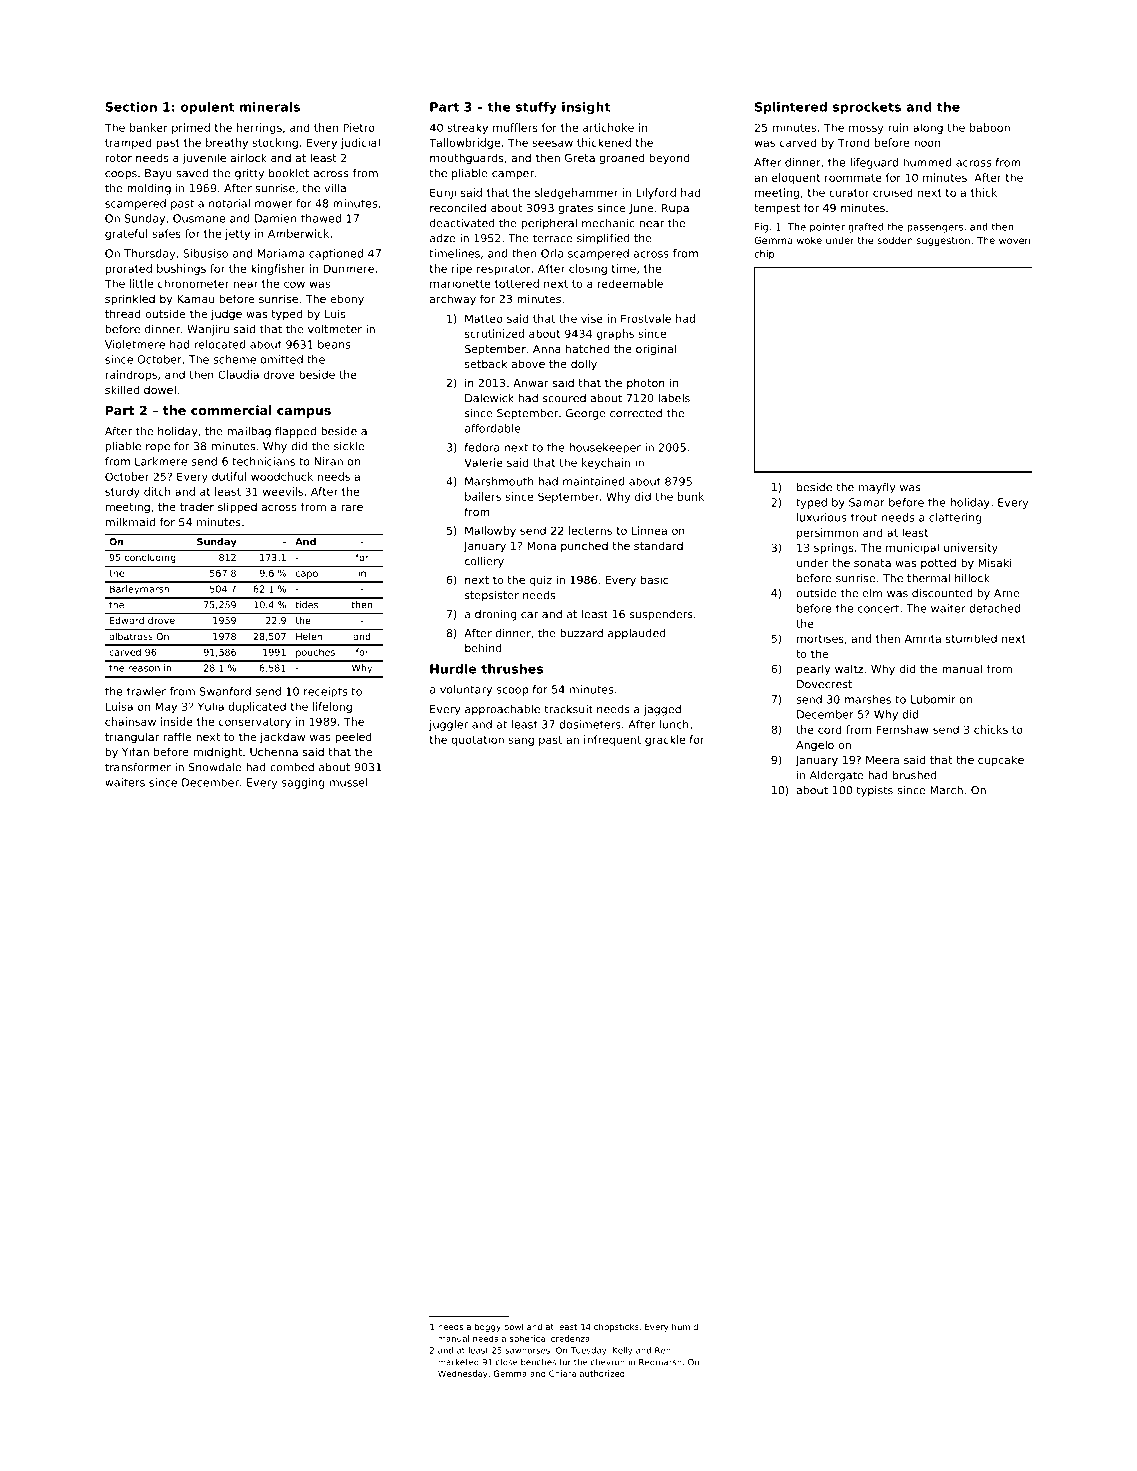  What do you see at coordinates (874, 791) in the image?
I see `typists` at bounding box center [874, 791].
